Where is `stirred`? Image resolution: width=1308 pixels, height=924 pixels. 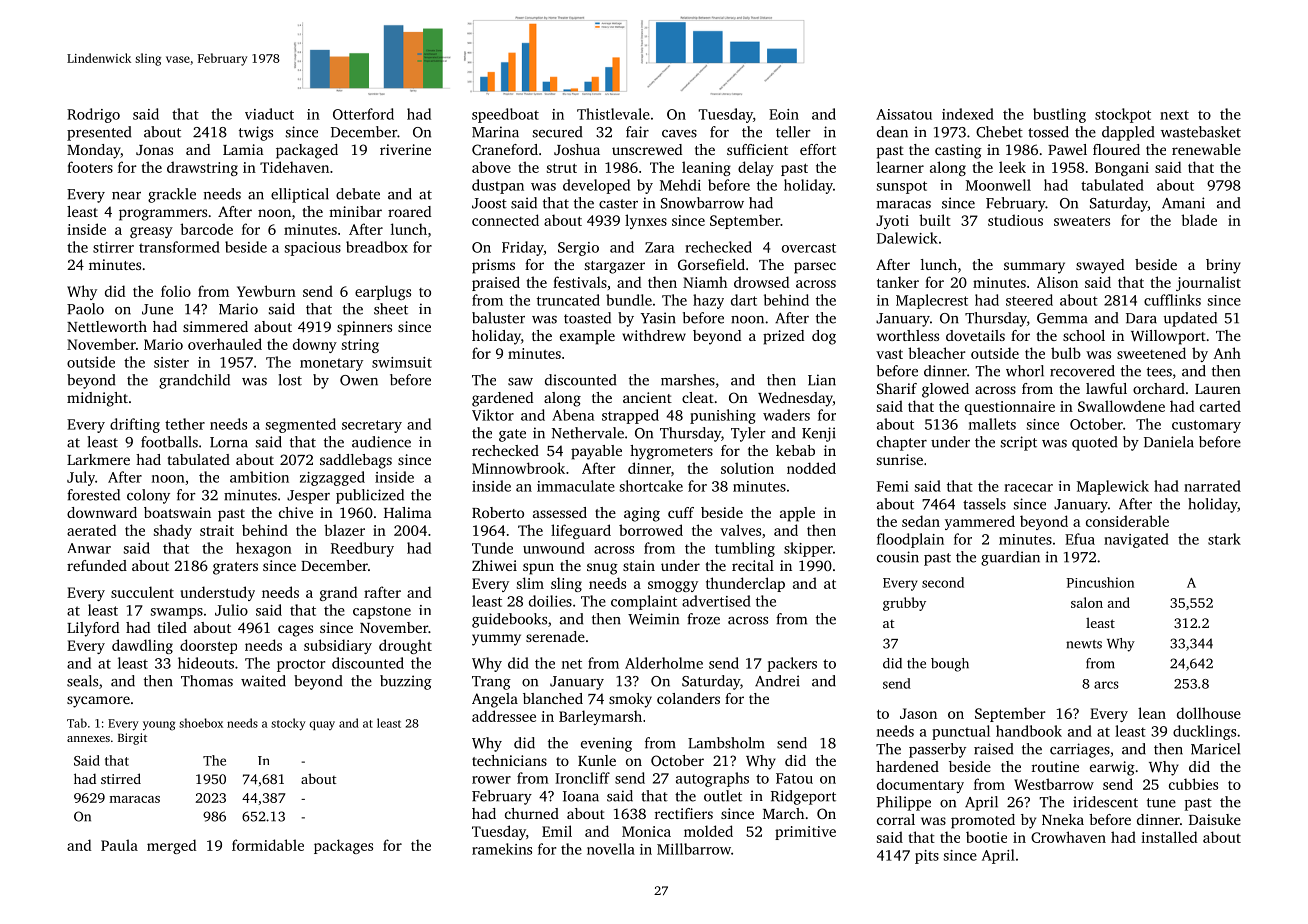 stirred is located at coordinates (121, 778).
